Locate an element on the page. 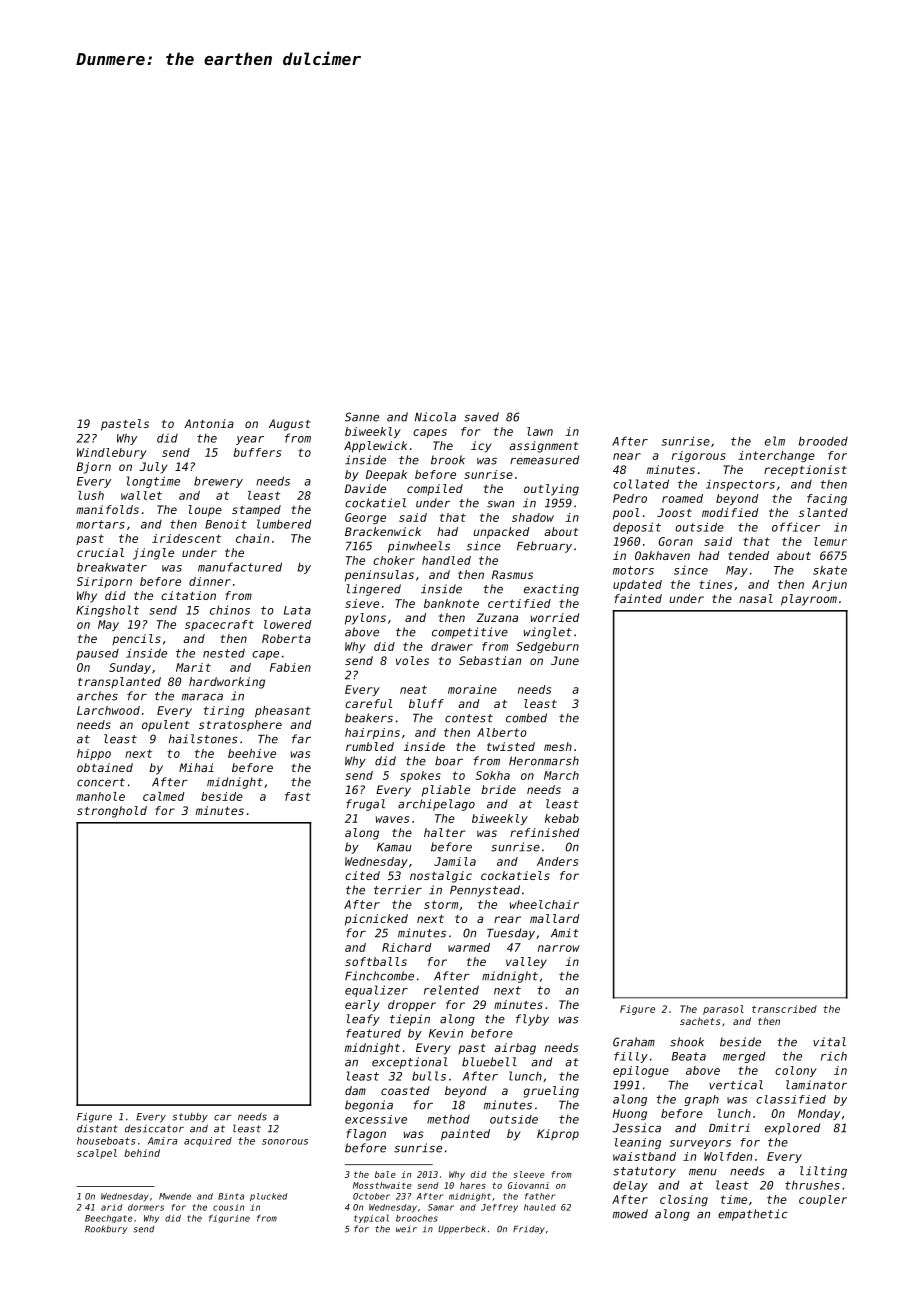  Graham is located at coordinates (634, 1042).
